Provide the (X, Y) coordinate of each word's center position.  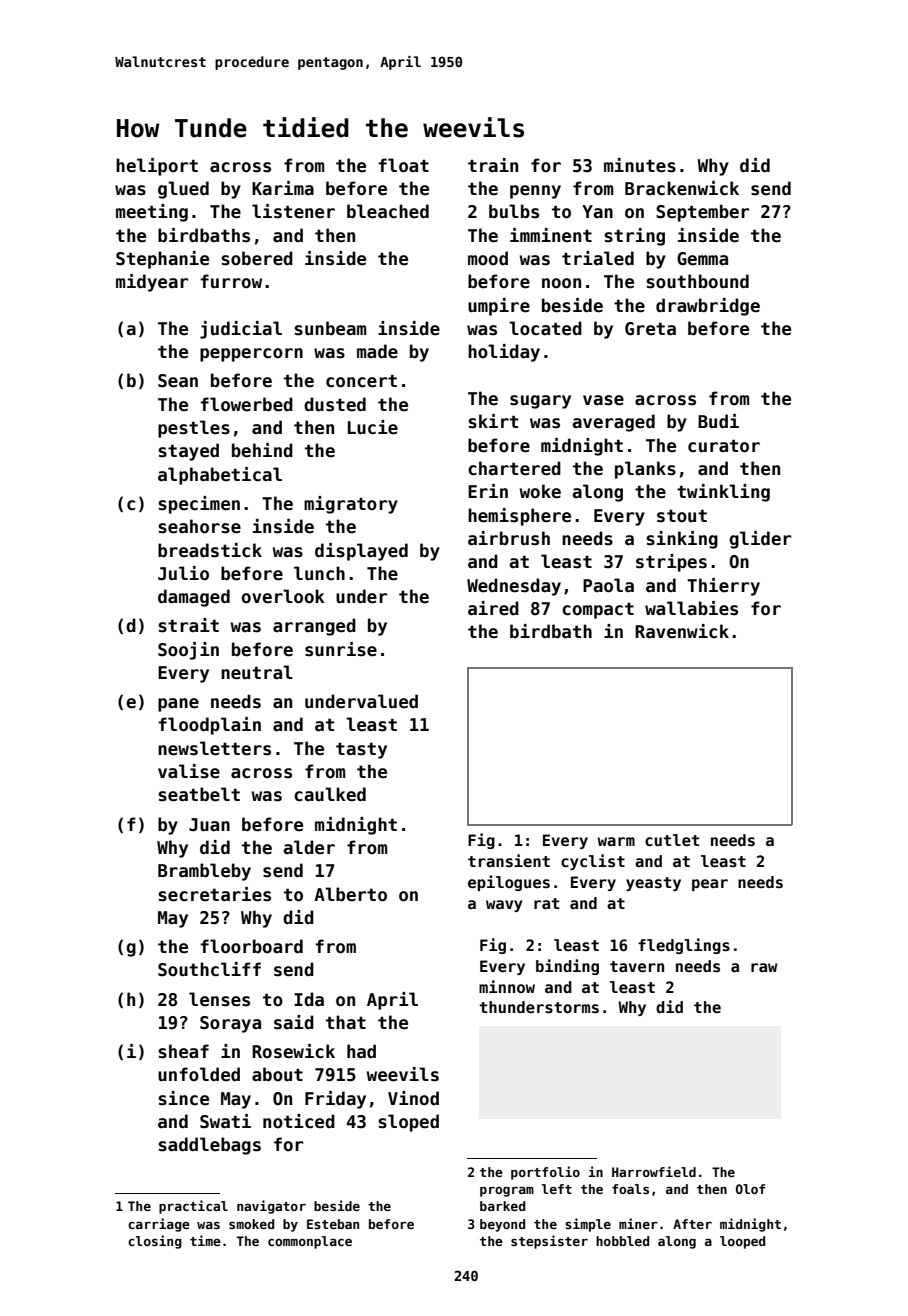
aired (493, 608)
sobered (257, 258)
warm (616, 841)
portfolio (545, 1173)
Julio (183, 573)
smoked (251, 1224)
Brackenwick (682, 188)
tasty (361, 750)
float (403, 165)
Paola (608, 585)
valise (189, 771)
